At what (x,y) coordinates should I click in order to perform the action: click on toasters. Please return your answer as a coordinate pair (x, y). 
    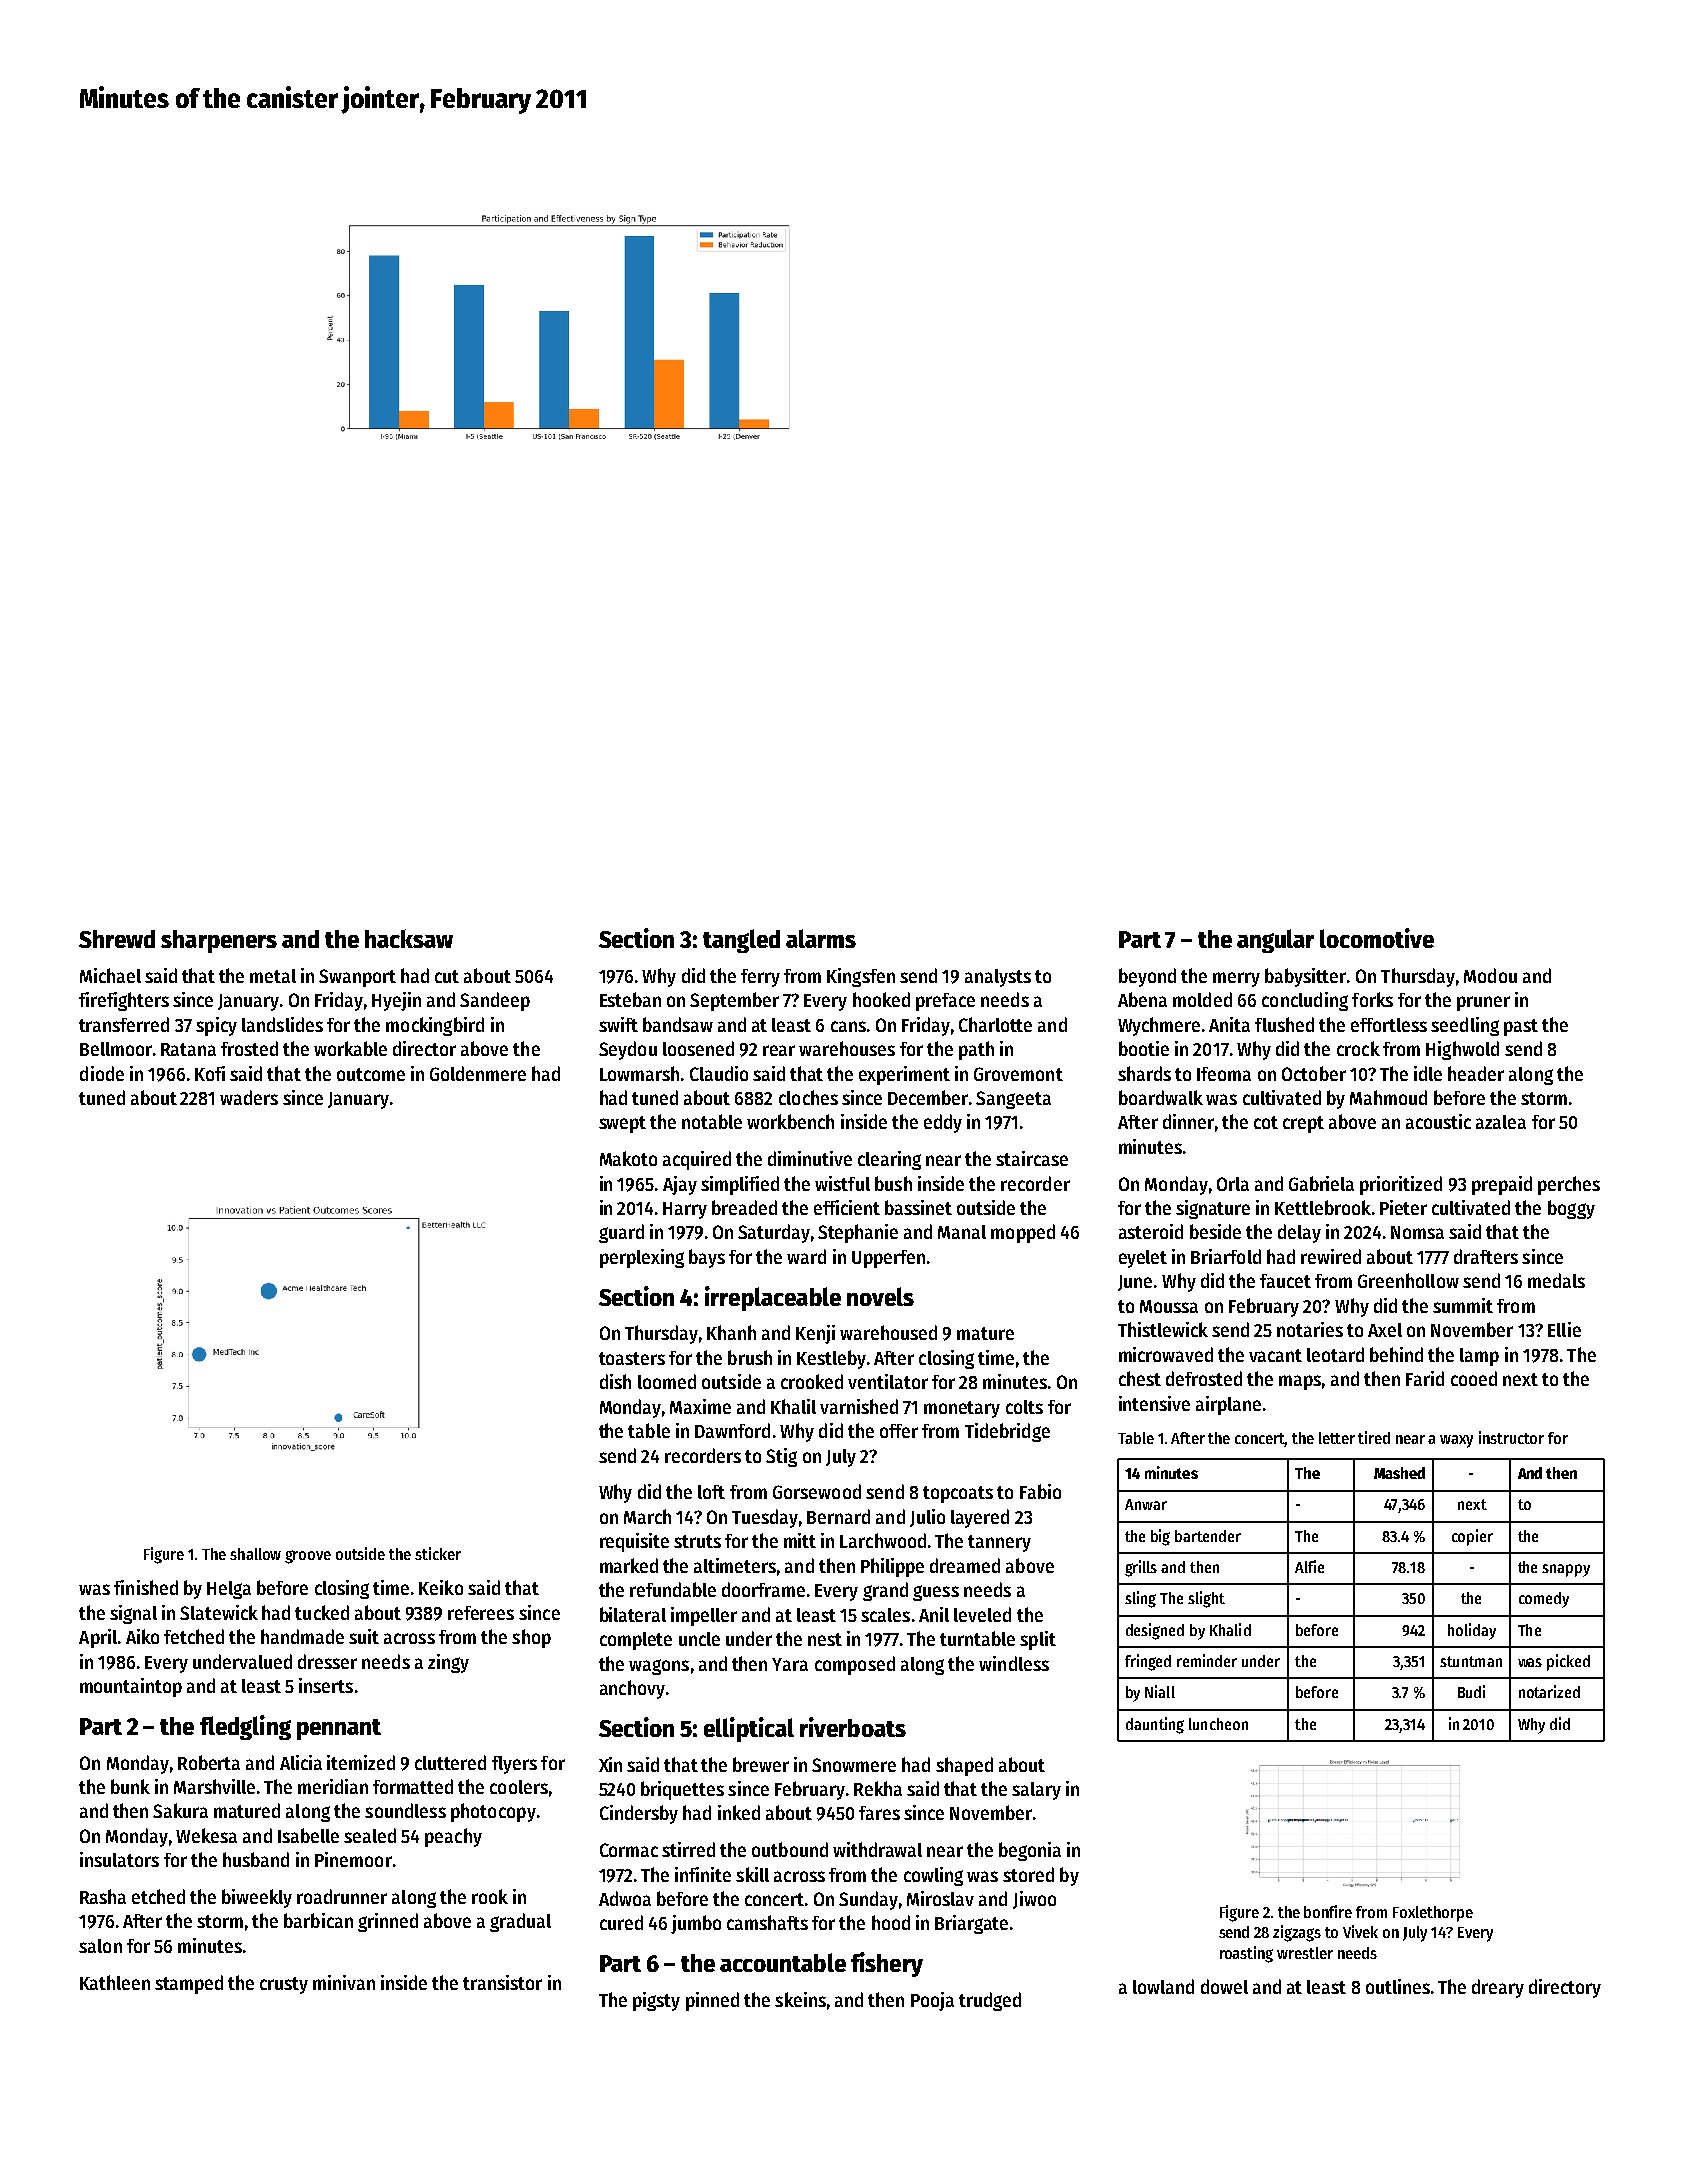
    Looking at the image, I should click on (632, 1358).
